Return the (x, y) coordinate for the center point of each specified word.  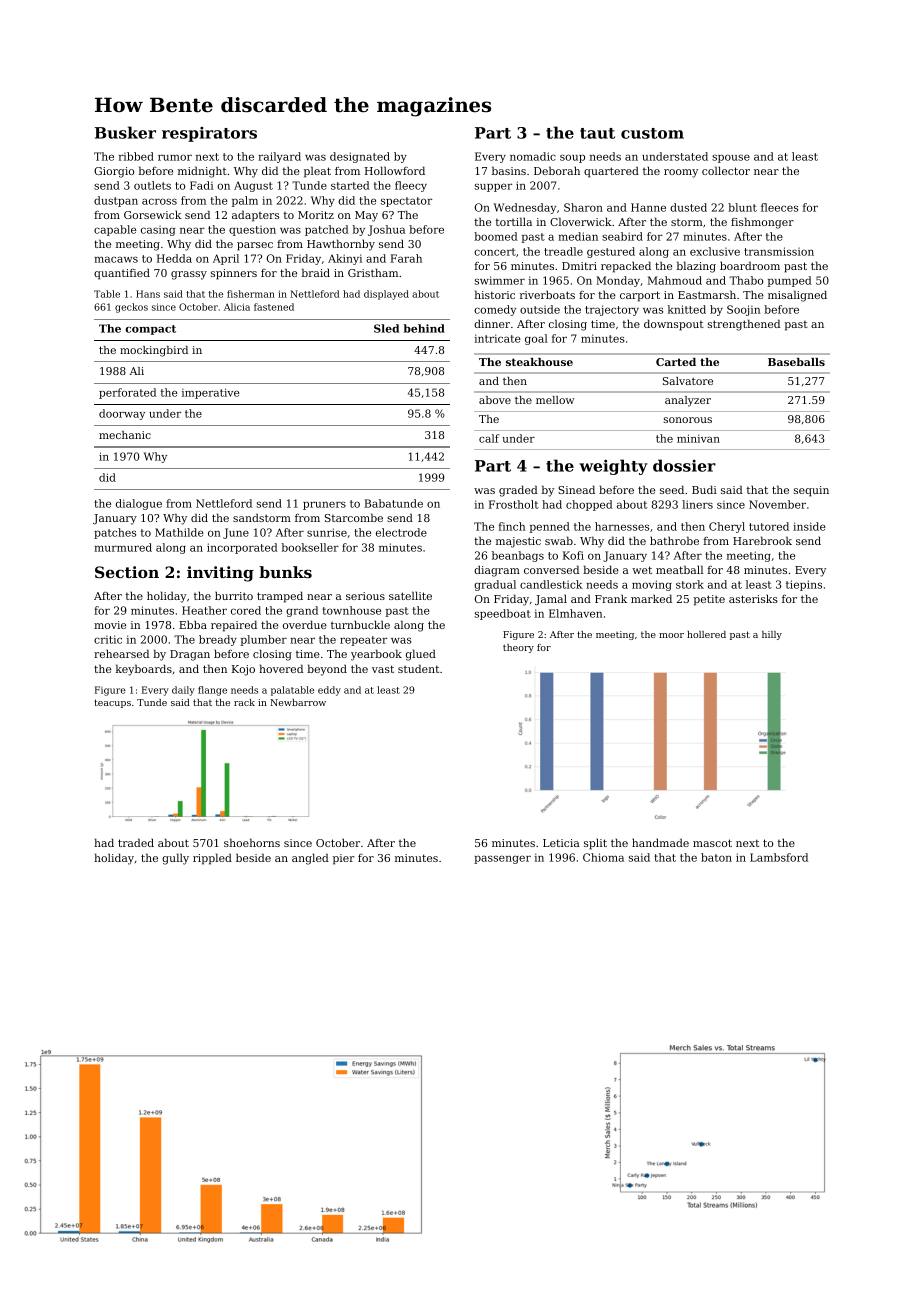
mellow (555, 400)
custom (652, 133)
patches (115, 533)
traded (136, 842)
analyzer (688, 401)
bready (218, 640)
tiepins (804, 585)
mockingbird (154, 351)
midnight (202, 172)
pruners (324, 505)
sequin (811, 491)
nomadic (533, 156)
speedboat (502, 614)
